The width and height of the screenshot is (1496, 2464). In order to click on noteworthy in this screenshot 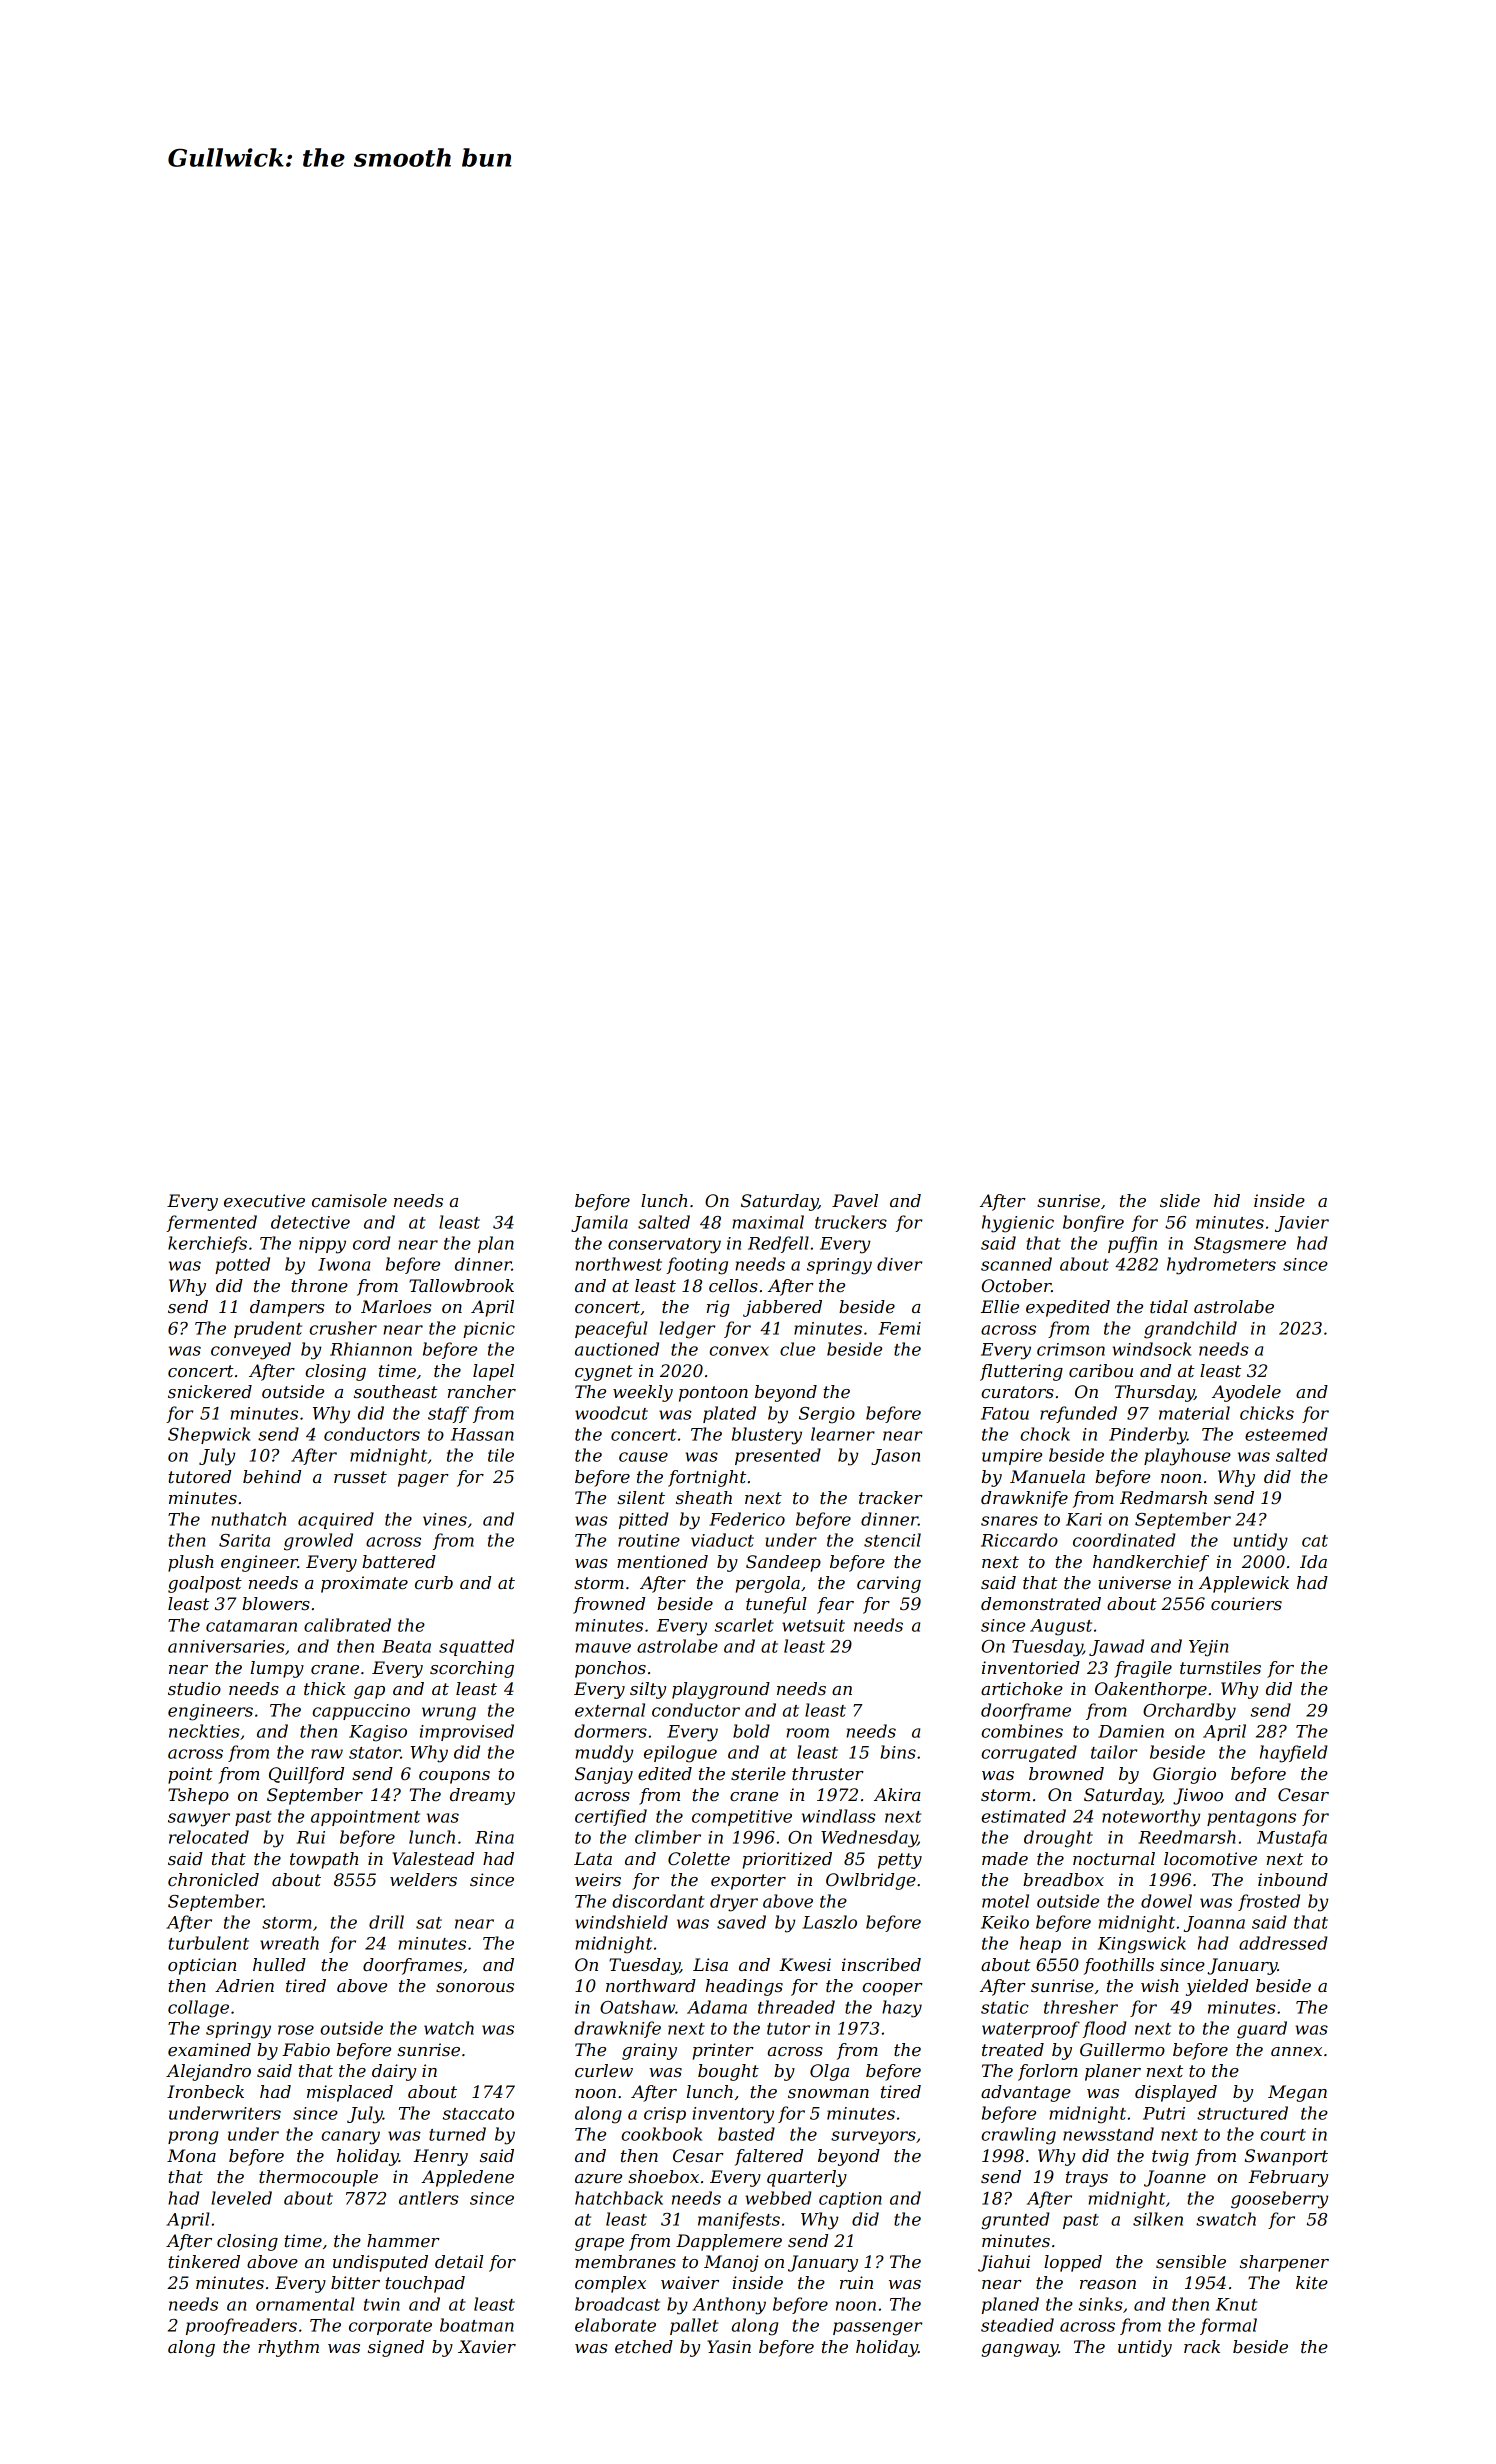, I will do `click(1151, 1818)`.
